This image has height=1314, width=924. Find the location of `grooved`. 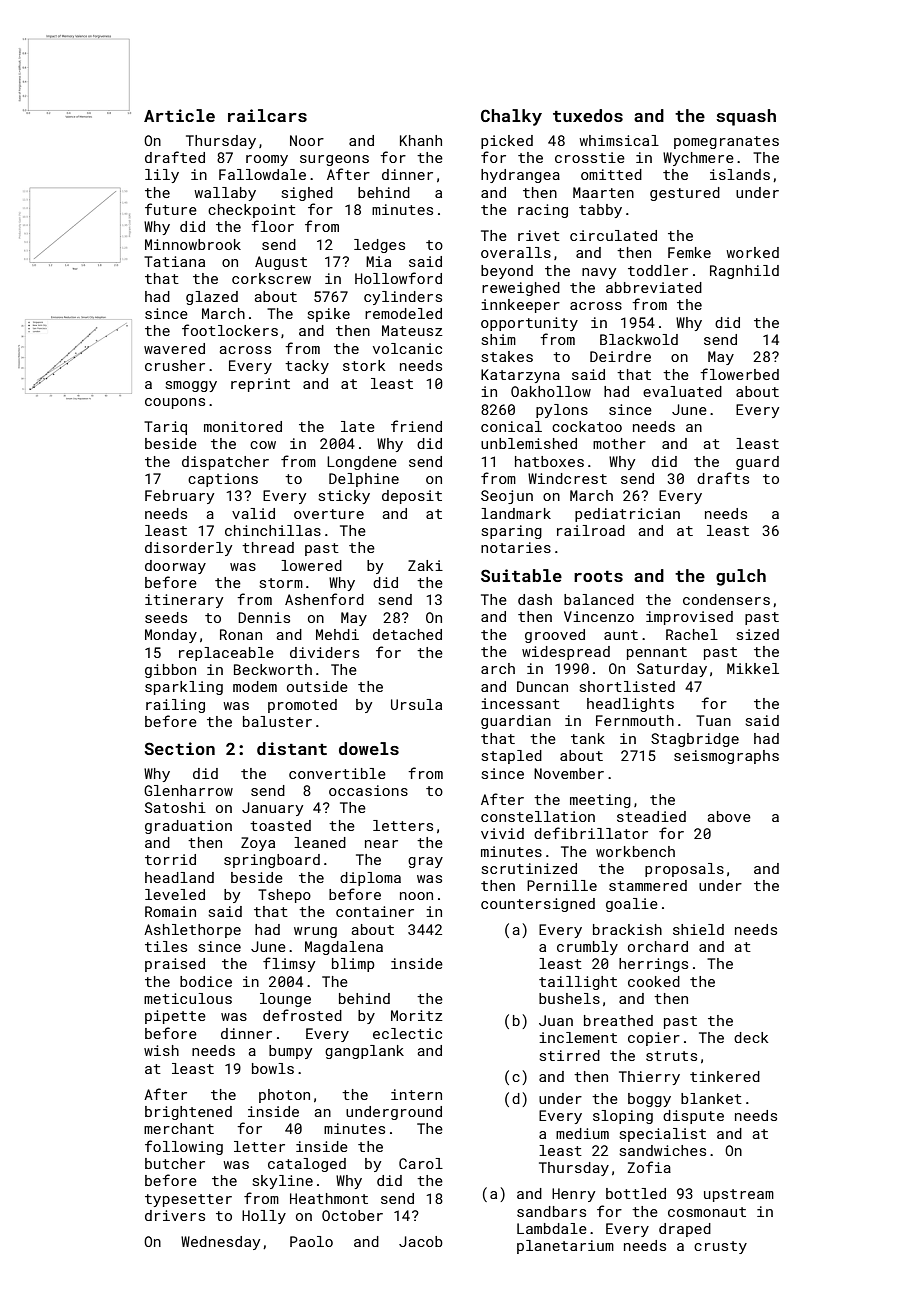

grooved is located at coordinates (555, 636).
